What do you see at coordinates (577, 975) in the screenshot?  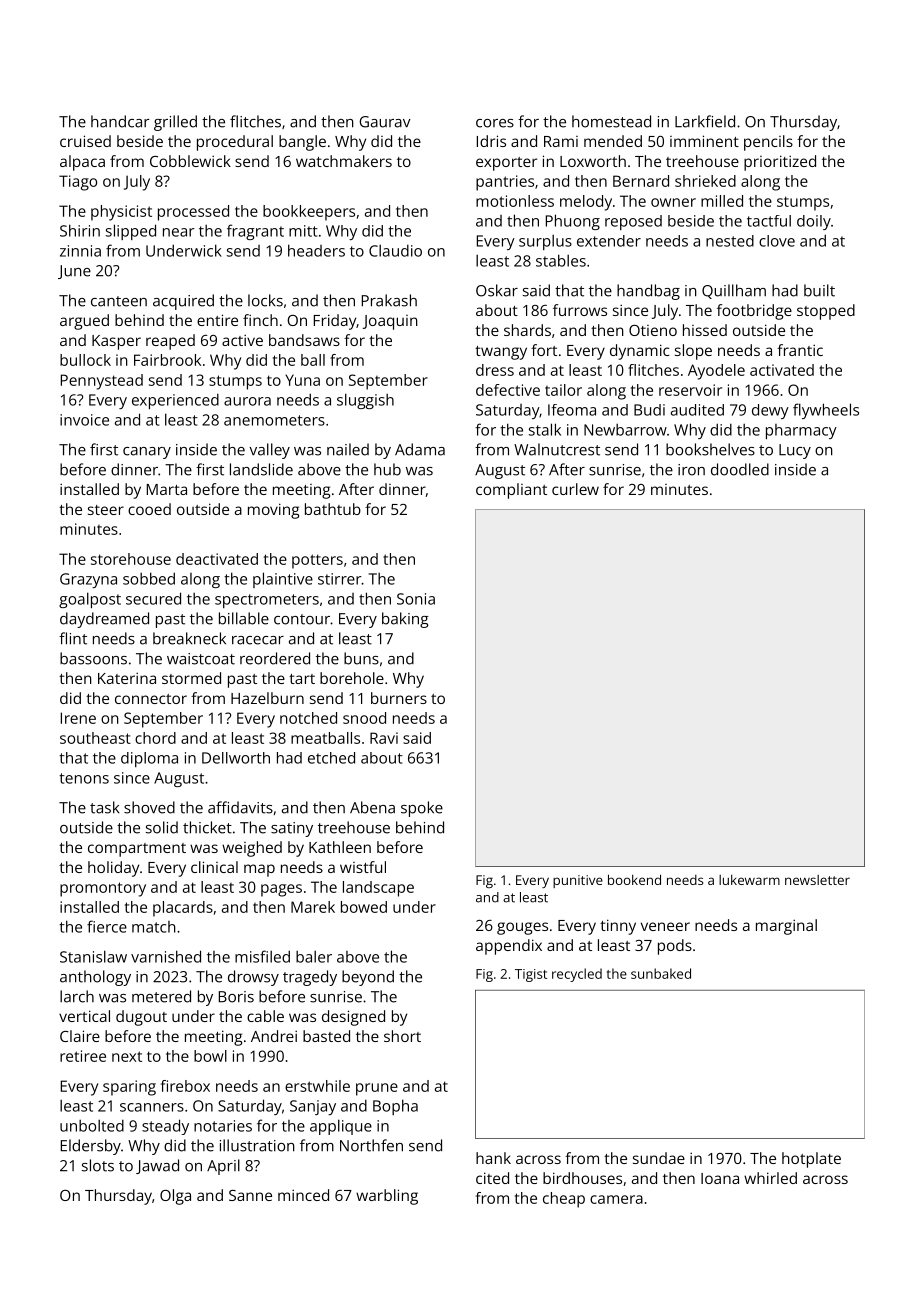 I see `recycled` at bounding box center [577, 975].
